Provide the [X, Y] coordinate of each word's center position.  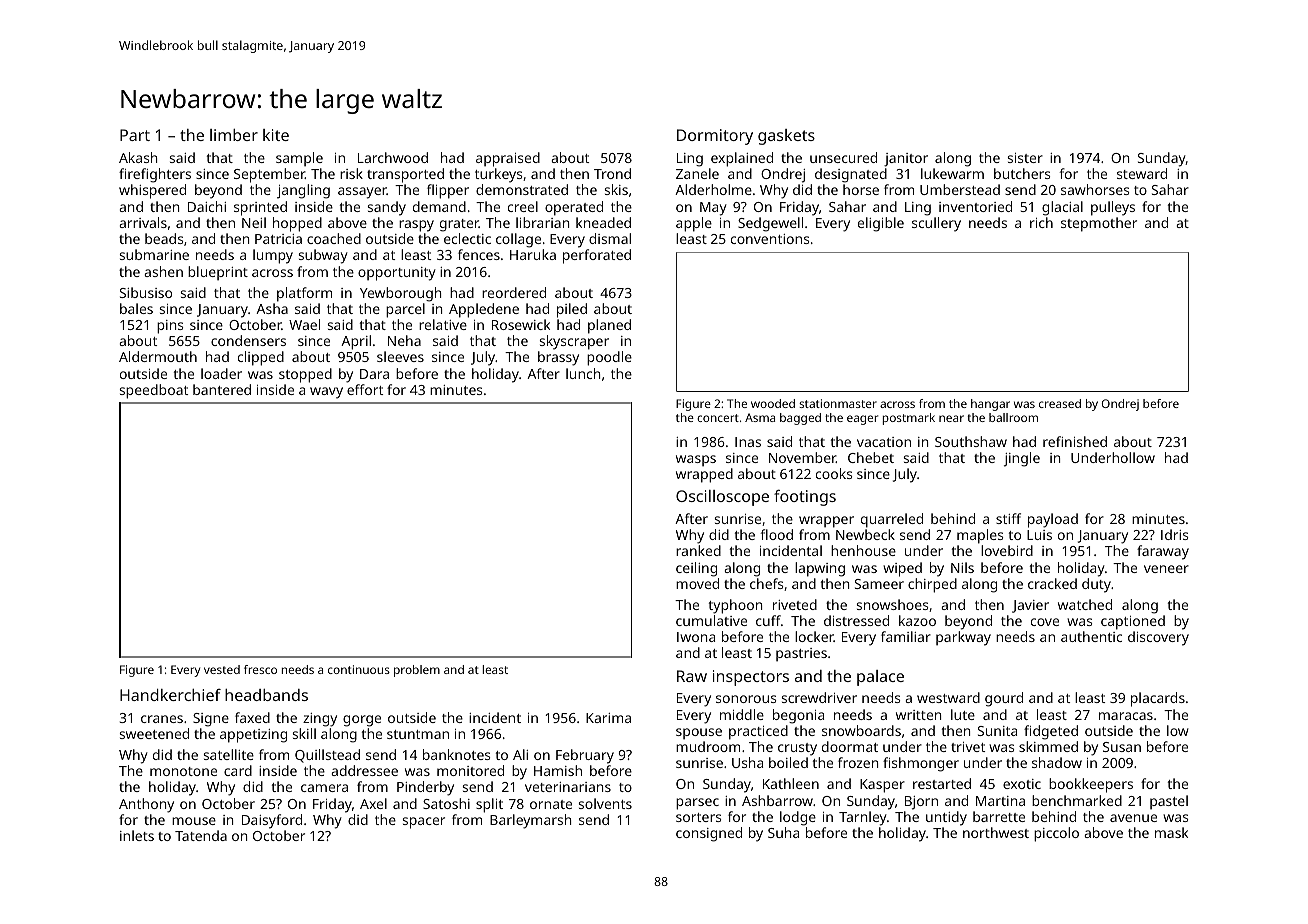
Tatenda [201, 835]
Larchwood [393, 157]
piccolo [1056, 834]
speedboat [154, 391]
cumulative [711, 620]
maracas [1126, 716]
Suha [783, 832]
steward [1142, 173]
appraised [508, 159]
